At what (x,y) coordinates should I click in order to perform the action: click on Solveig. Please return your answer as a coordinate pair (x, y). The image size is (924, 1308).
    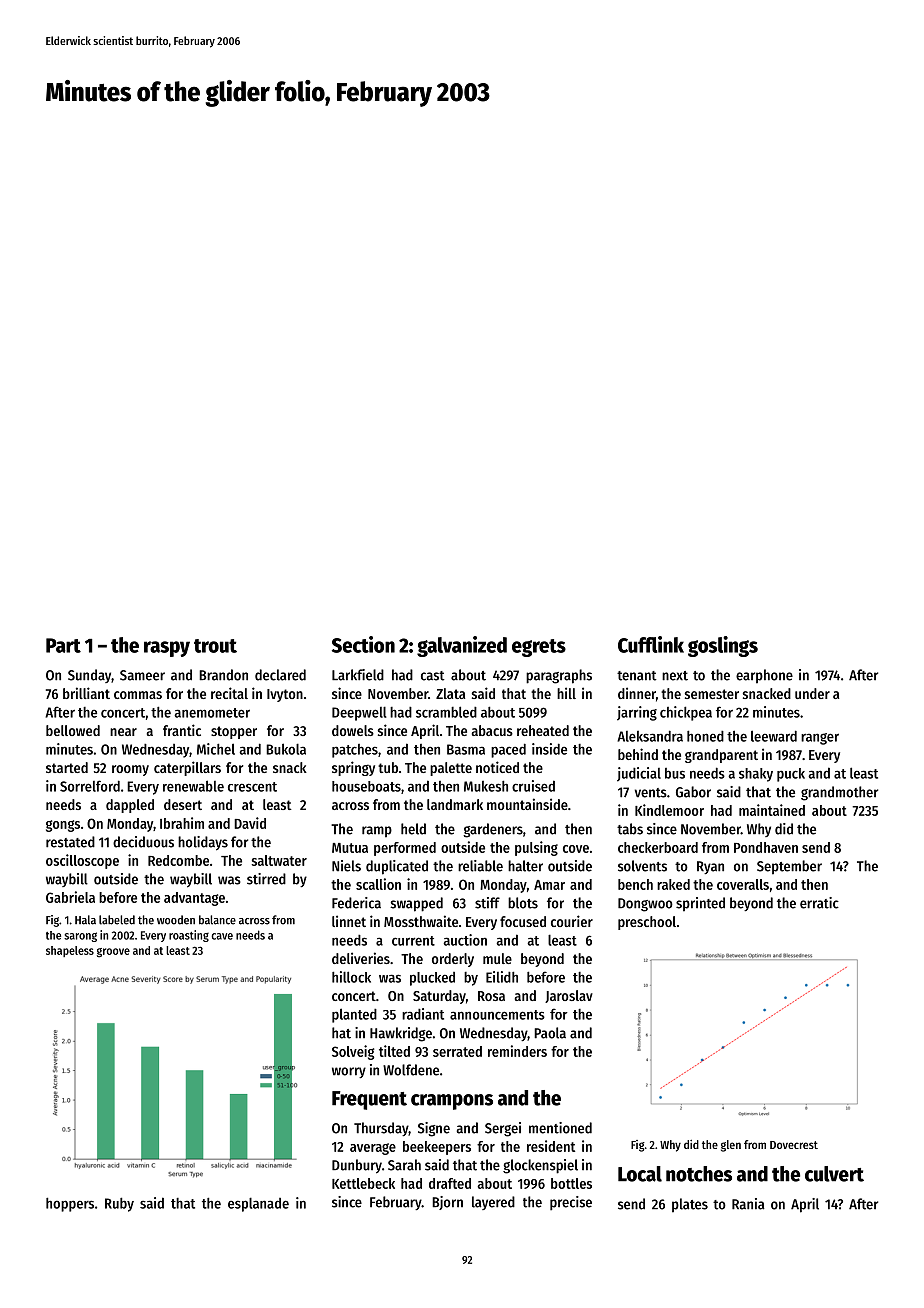
    Looking at the image, I should click on (353, 1052).
